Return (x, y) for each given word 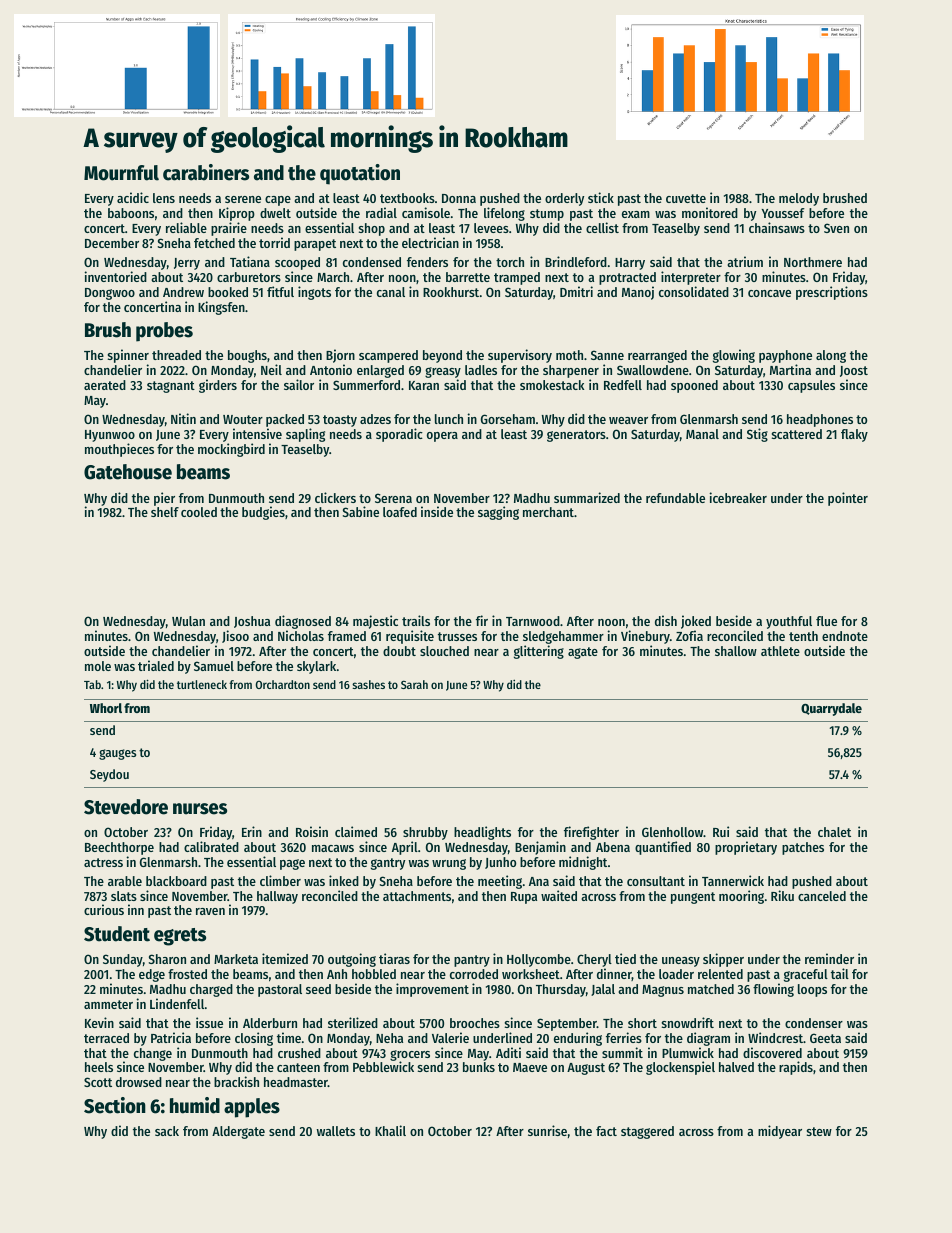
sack (167, 1131)
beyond (442, 356)
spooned (694, 386)
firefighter (591, 833)
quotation (360, 174)
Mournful (121, 173)
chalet (834, 832)
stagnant (171, 387)
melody (799, 199)
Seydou (109, 775)
